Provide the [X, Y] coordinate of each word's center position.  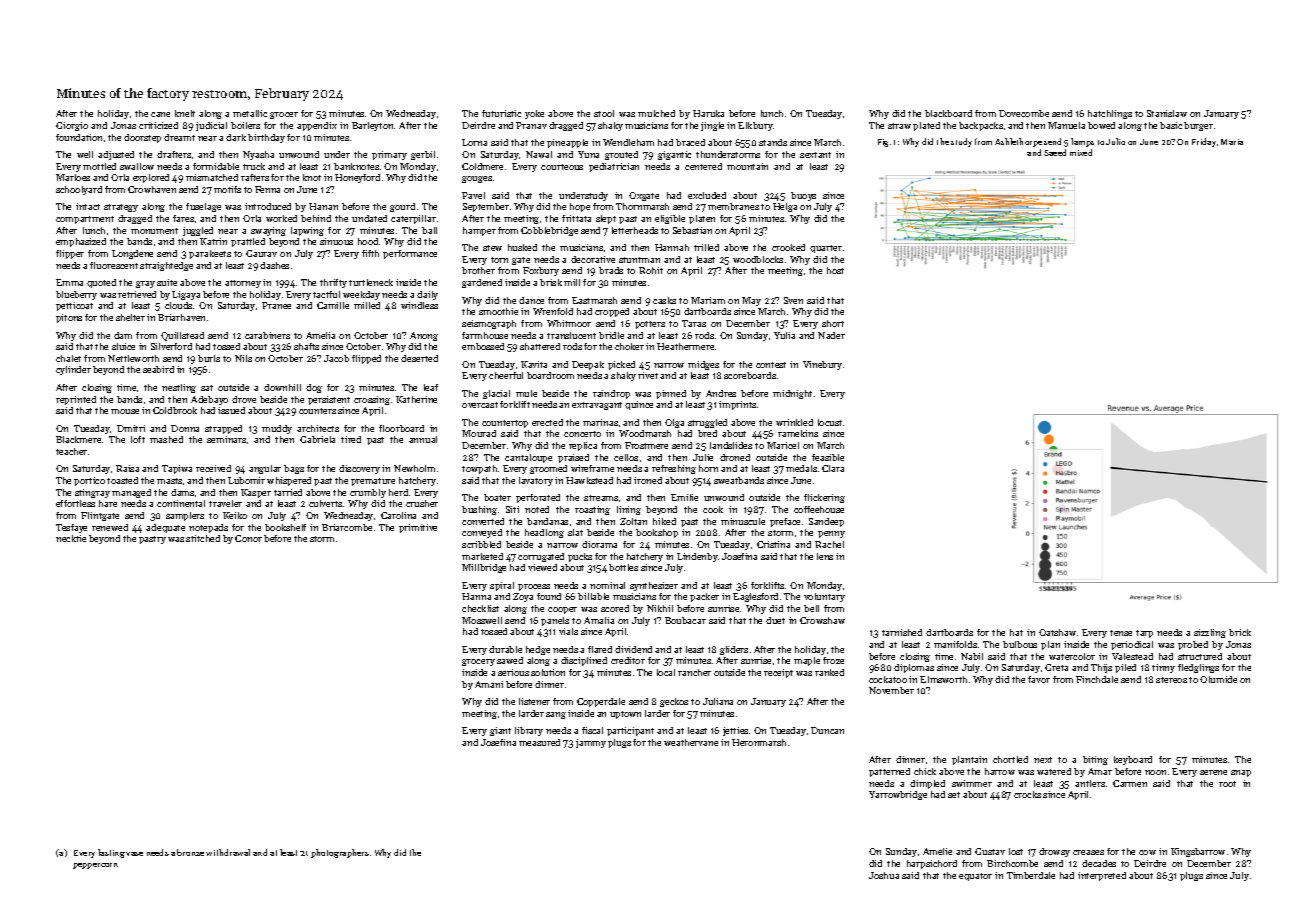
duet [775, 620]
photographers [340, 853]
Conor [248, 538]
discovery [359, 469]
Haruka [708, 113]
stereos [1171, 680]
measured [539, 742]
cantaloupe [528, 458]
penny [831, 534]
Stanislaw [1167, 113]
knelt [185, 113]
